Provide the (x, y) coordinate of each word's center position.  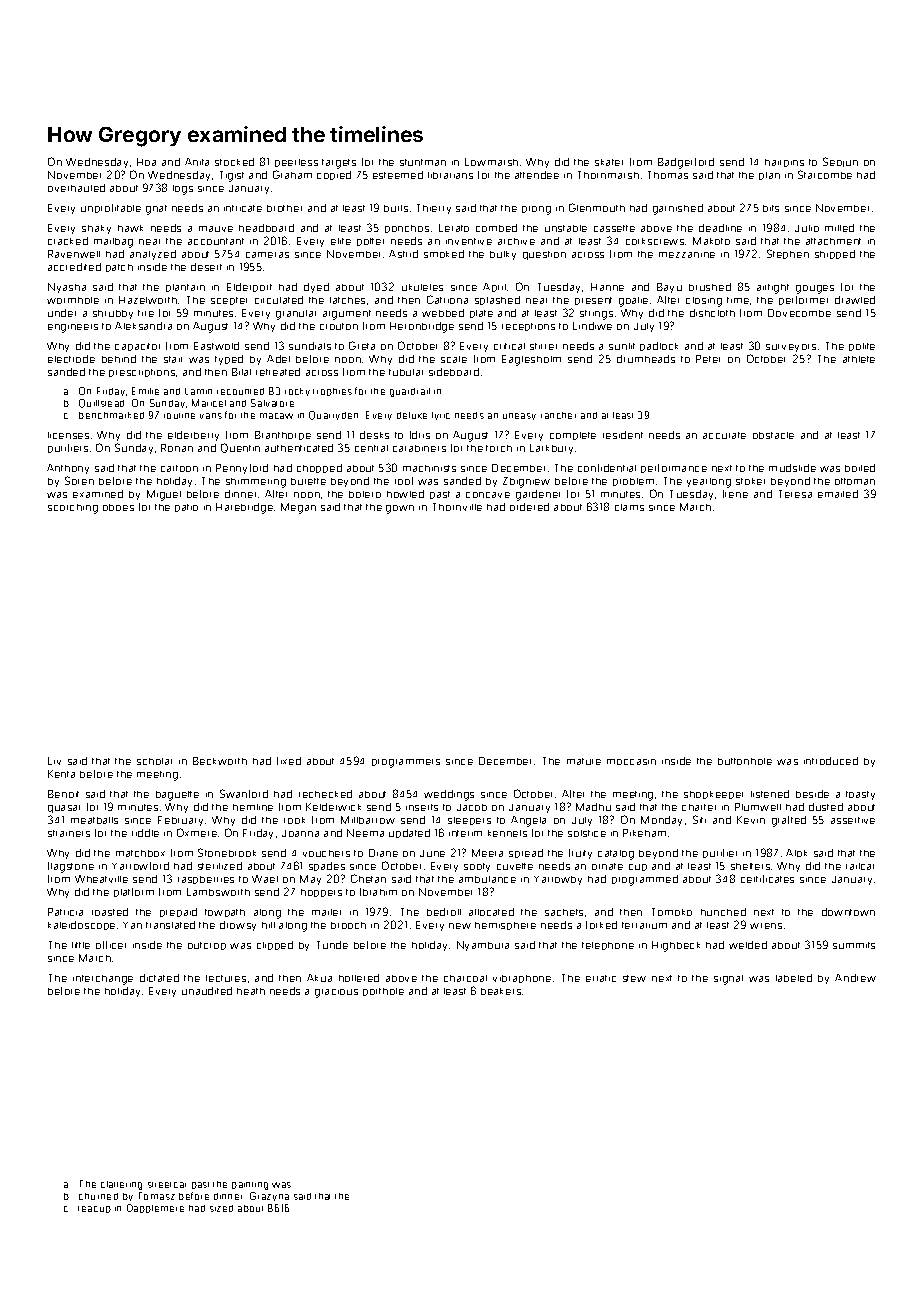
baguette (177, 796)
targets (339, 164)
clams (629, 507)
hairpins (784, 163)
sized (221, 1208)
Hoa (146, 162)
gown (400, 509)
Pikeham (644, 833)
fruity (580, 854)
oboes (118, 507)
